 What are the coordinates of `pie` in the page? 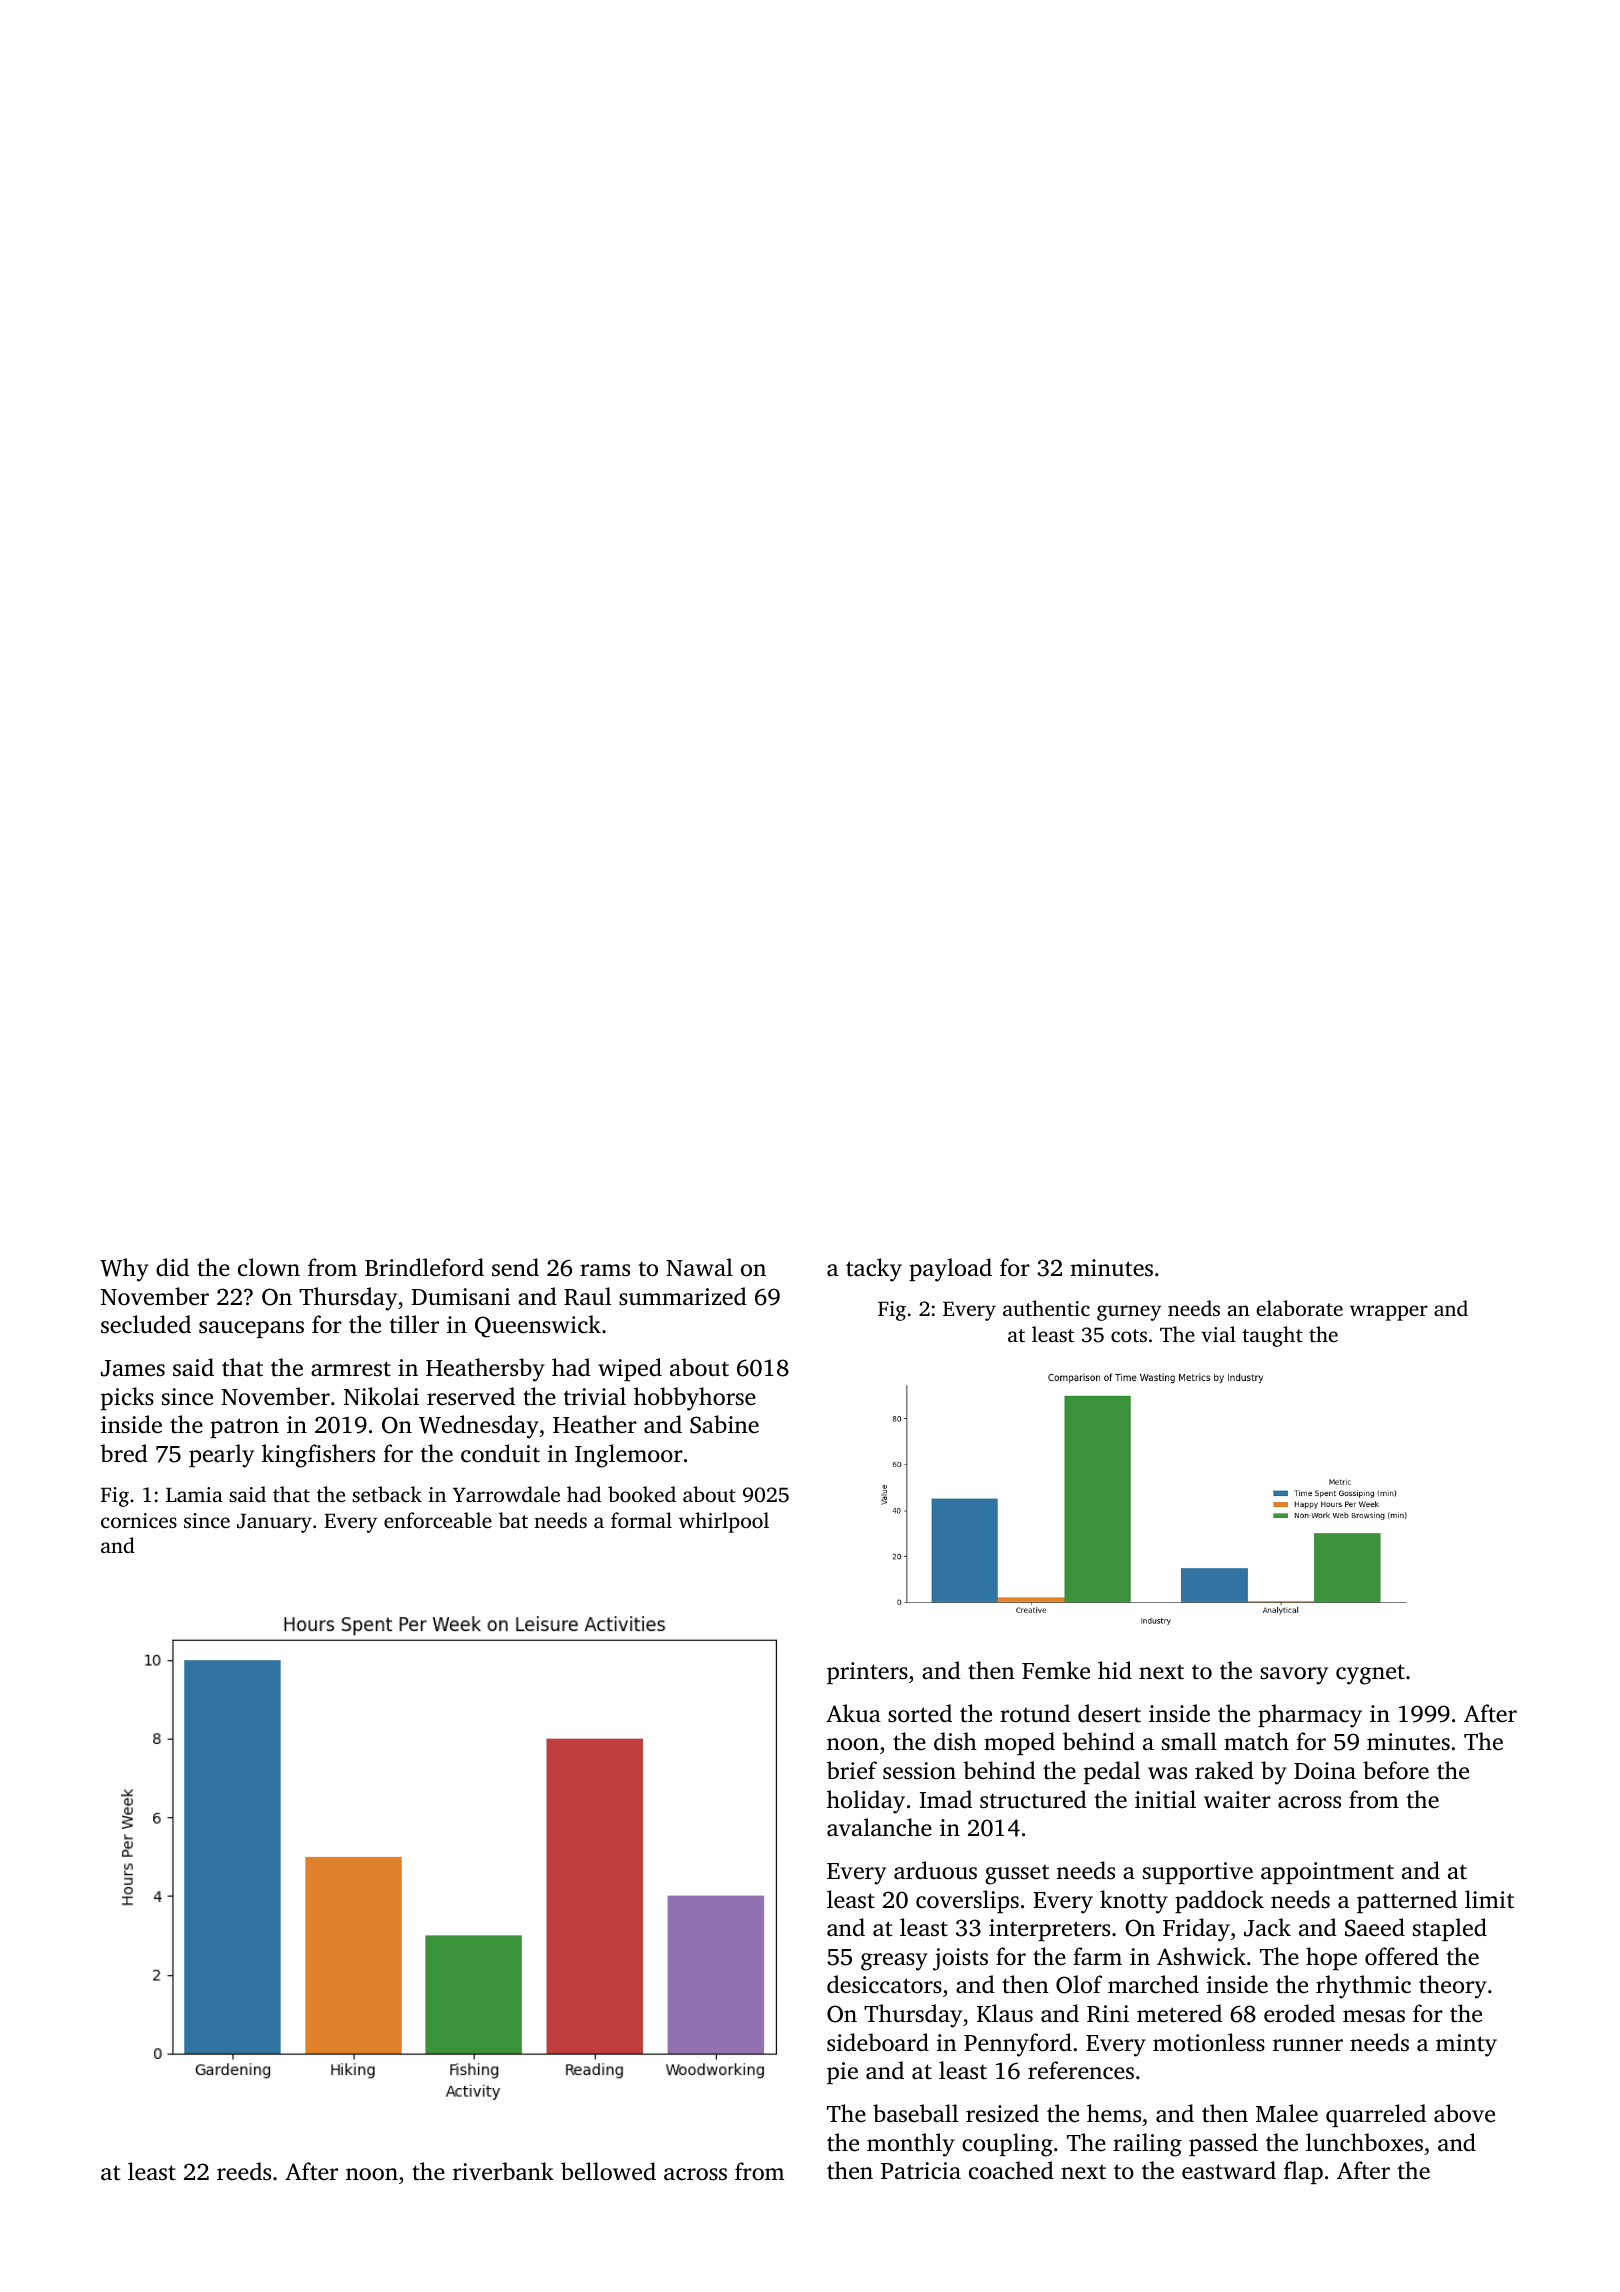 It's located at (842, 2073).
